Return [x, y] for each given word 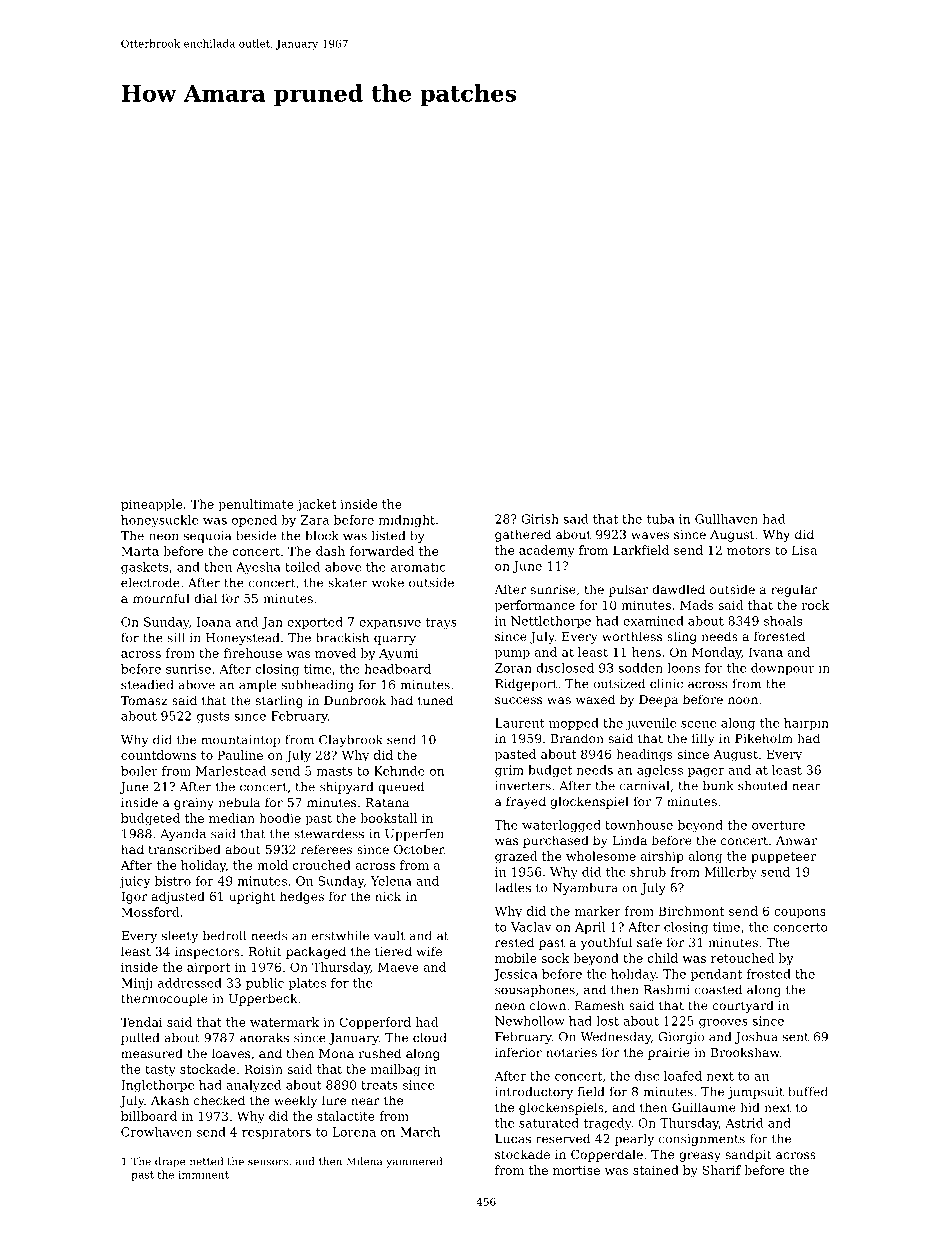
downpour [783, 669]
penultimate [256, 505]
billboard [149, 1116]
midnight [407, 521]
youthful [606, 943]
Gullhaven [726, 519]
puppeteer [783, 858]
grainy [194, 804]
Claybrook [351, 741]
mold [272, 865]
